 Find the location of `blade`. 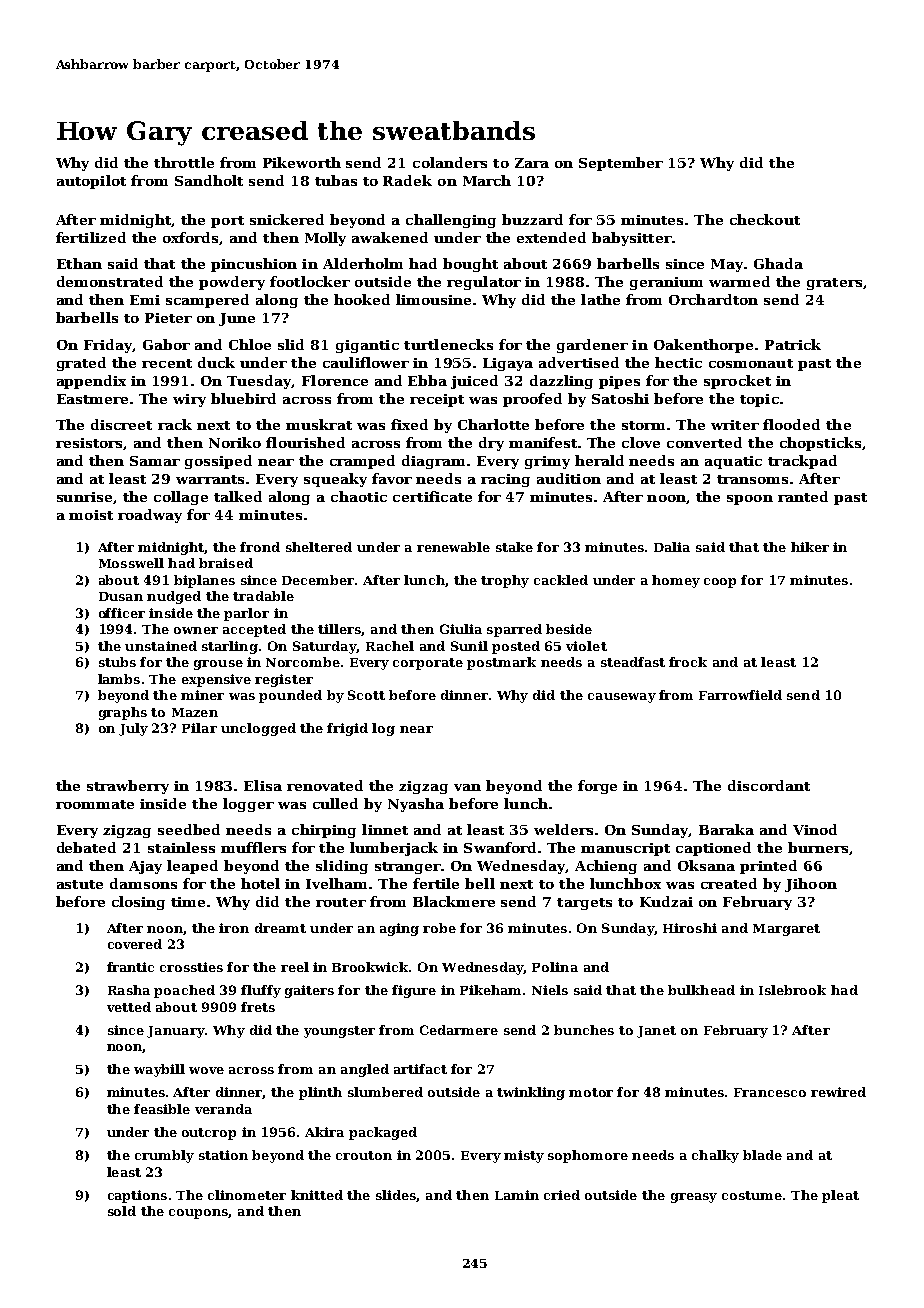

blade is located at coordinates (762, 1155).
